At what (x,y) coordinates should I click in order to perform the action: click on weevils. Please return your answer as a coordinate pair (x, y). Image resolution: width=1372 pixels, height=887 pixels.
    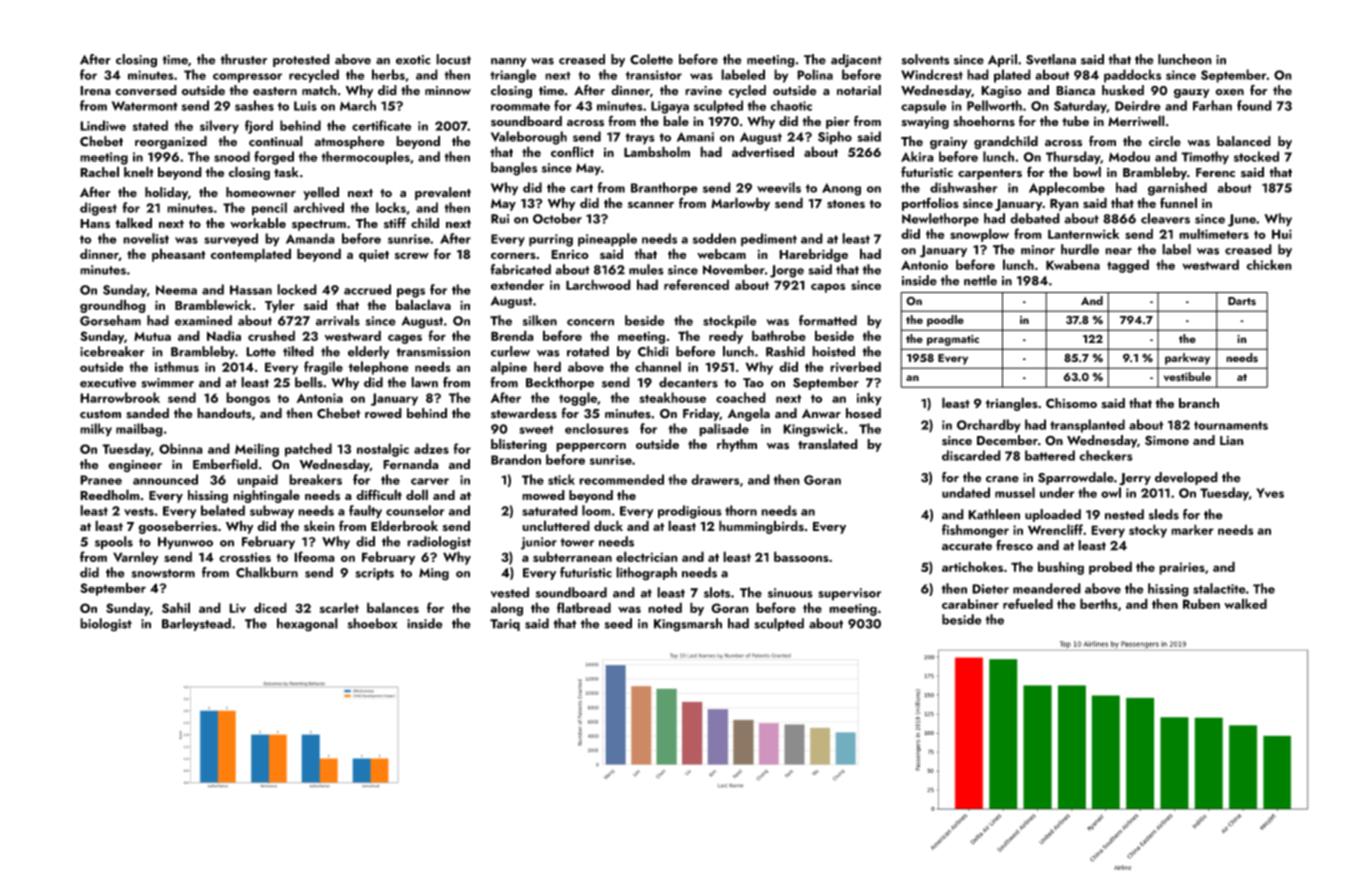
    Looking at the image, I should click on (779, 187).
